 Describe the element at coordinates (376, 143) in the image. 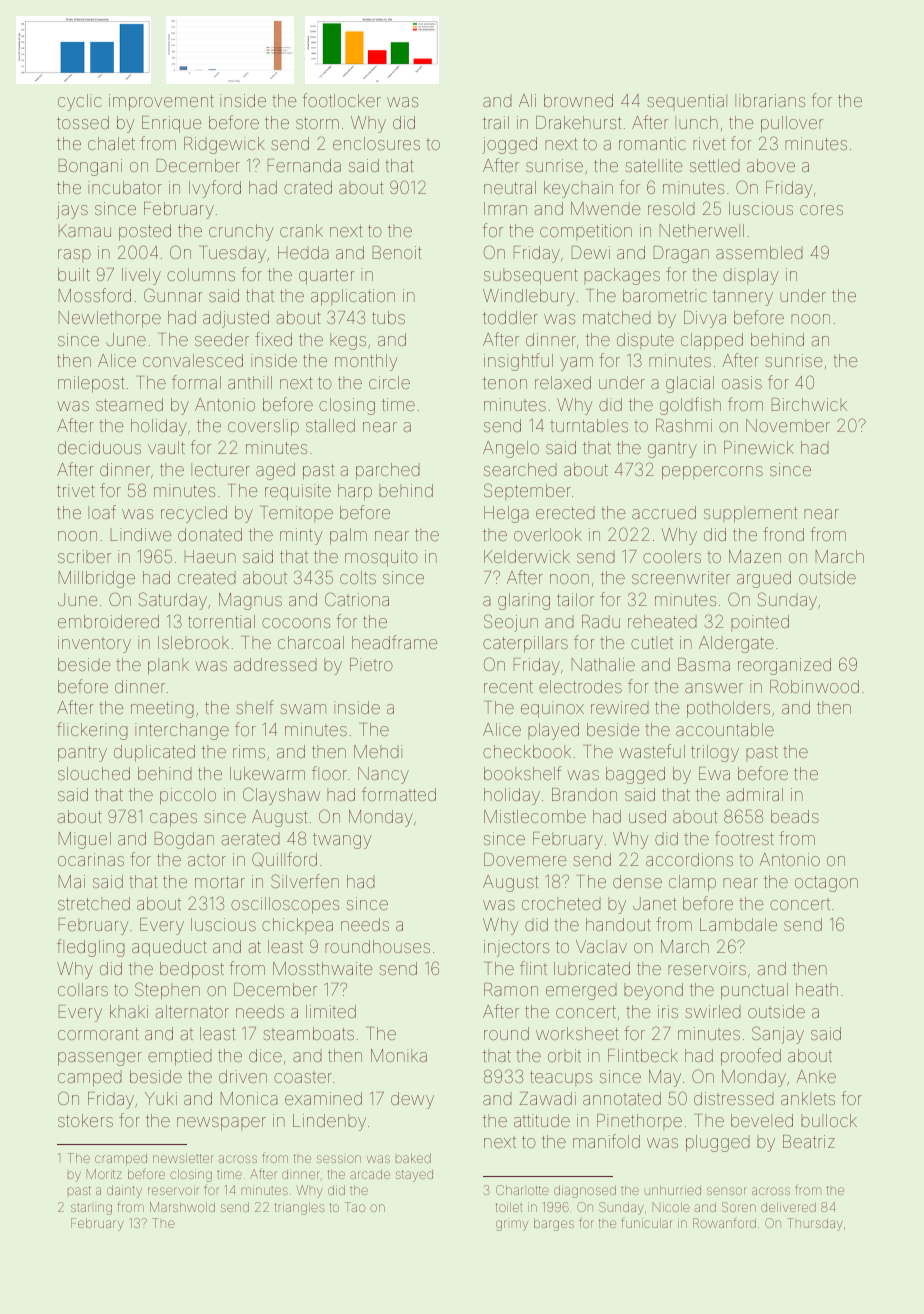

I see `enclosures` at that location.
